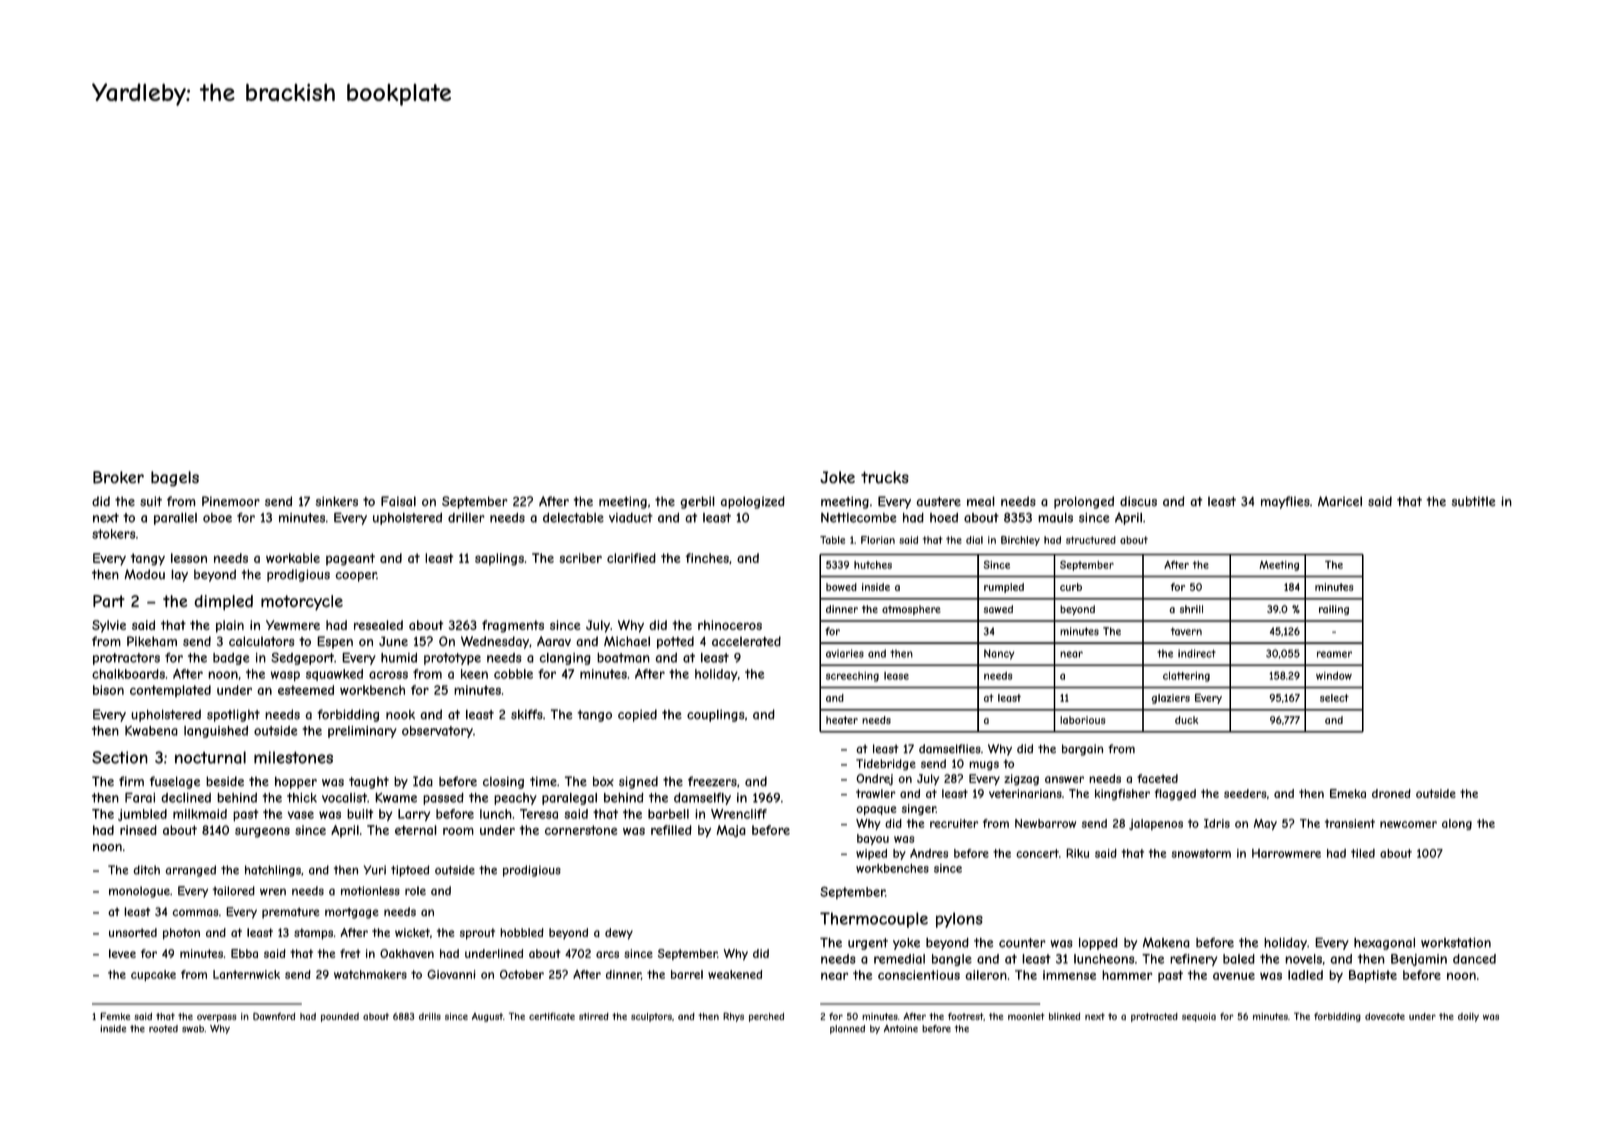 This screenshot has width=1612, height=1140. I want to click on watchmakers, so click(370, 974).
